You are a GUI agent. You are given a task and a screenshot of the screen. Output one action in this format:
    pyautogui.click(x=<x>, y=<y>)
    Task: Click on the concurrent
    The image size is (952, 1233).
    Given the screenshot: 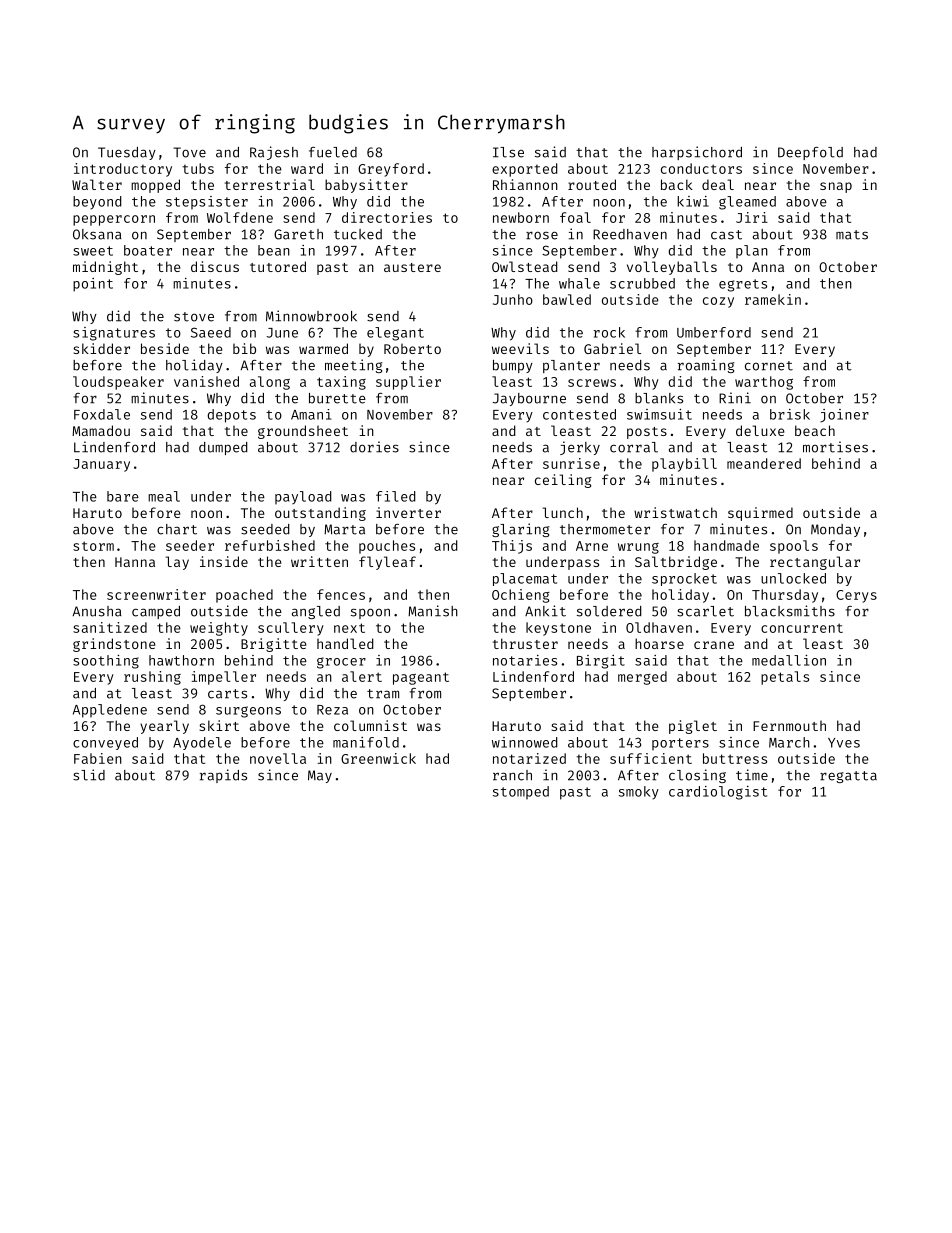 What is the action you would take?
    pyautogui.click(x=802, y=628)
